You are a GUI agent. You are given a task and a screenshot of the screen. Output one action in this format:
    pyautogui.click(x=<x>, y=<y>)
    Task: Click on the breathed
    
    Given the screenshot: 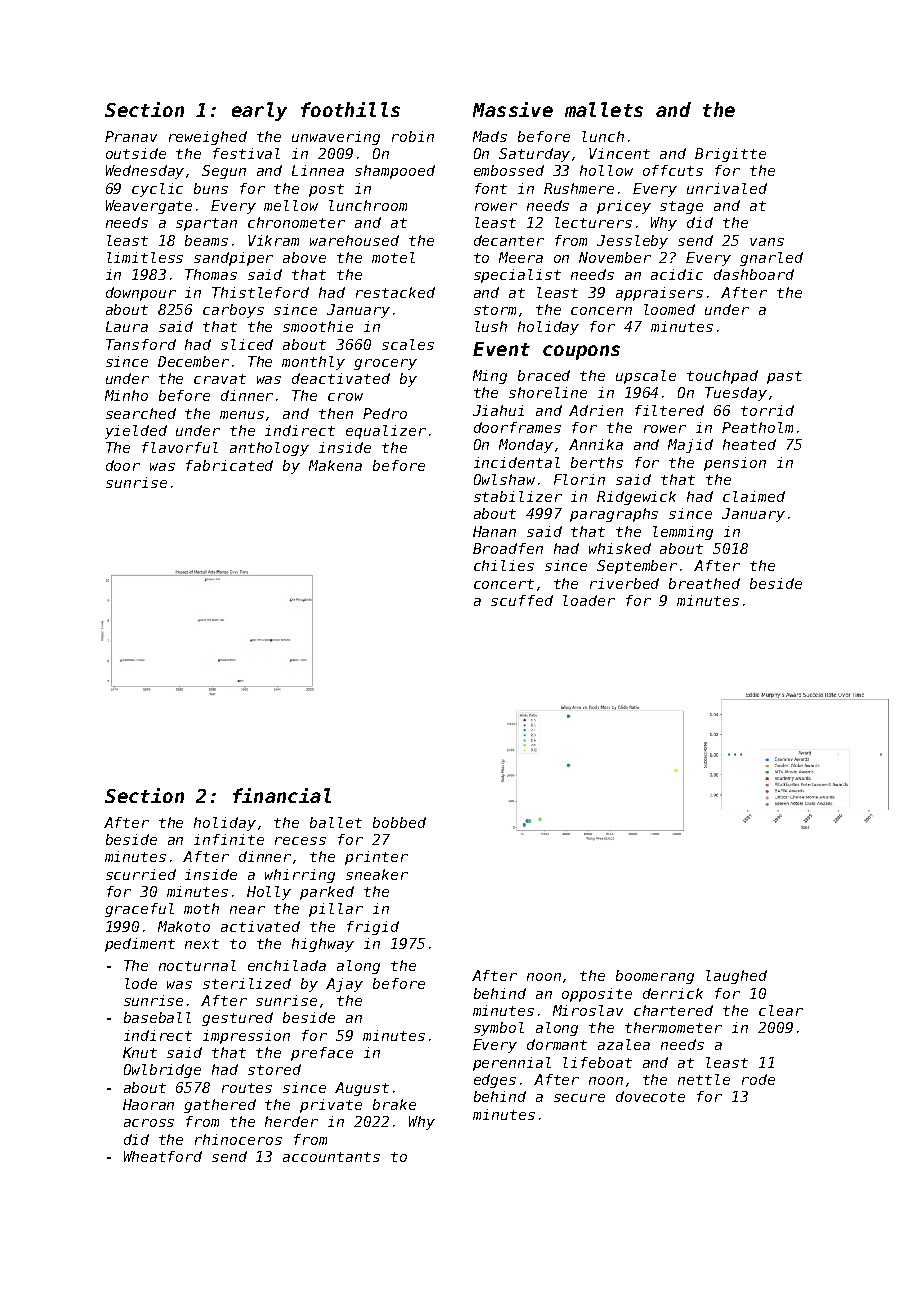 What is the action you would take?
    pyautogui.click(x=704, y=583)
